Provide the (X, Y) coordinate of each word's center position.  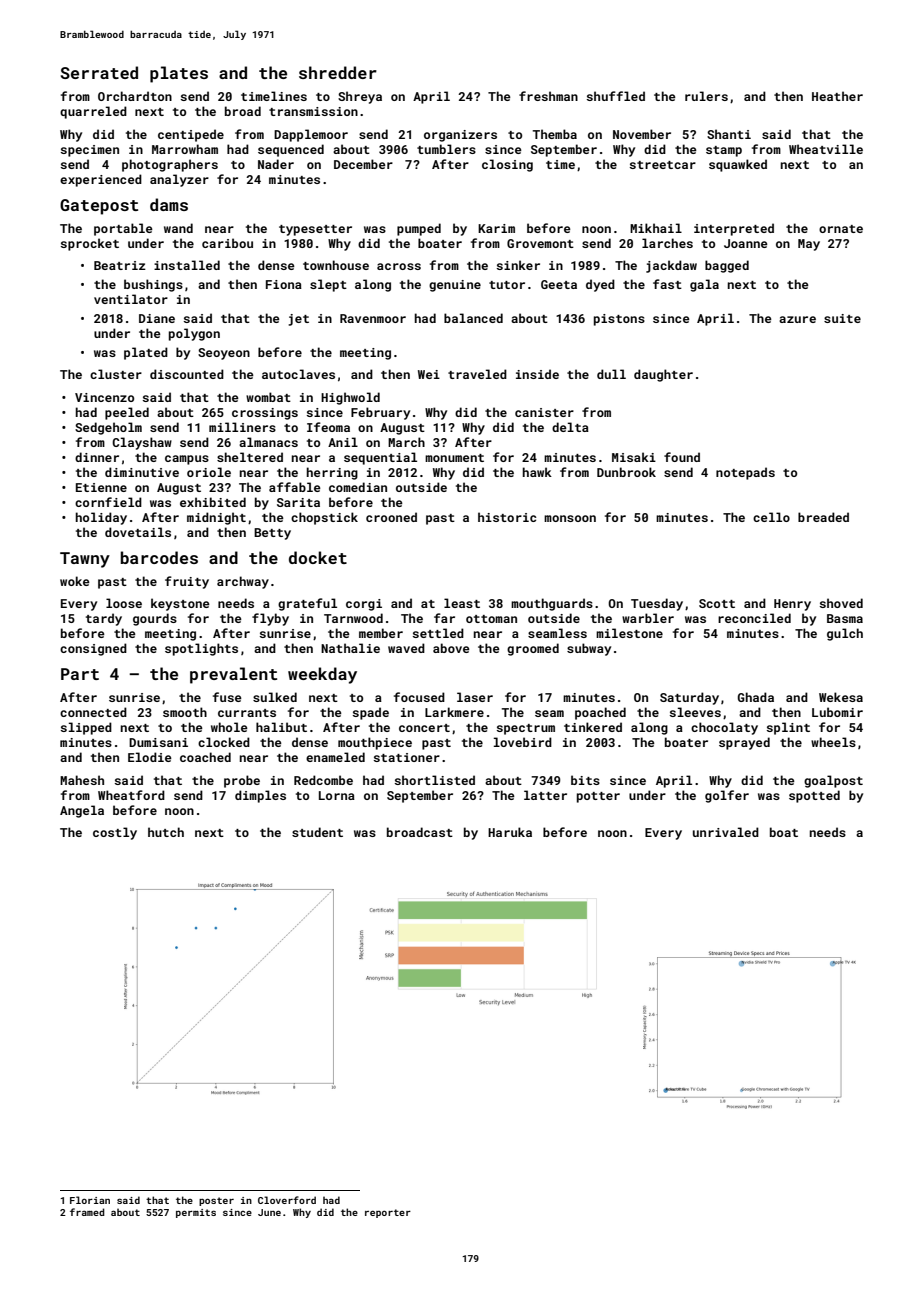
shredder (338, 72)
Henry (792, 605)
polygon (194, 334)
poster (216, 1201)
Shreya (360, 97)
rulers (706, 96)
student (317, 832)
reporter (388, 1213)
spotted (814, 796)
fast (667, 284)
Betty (272, 534)
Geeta (559, 284)
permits (196, 1213)
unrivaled (726, 832)
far (444, 618)
